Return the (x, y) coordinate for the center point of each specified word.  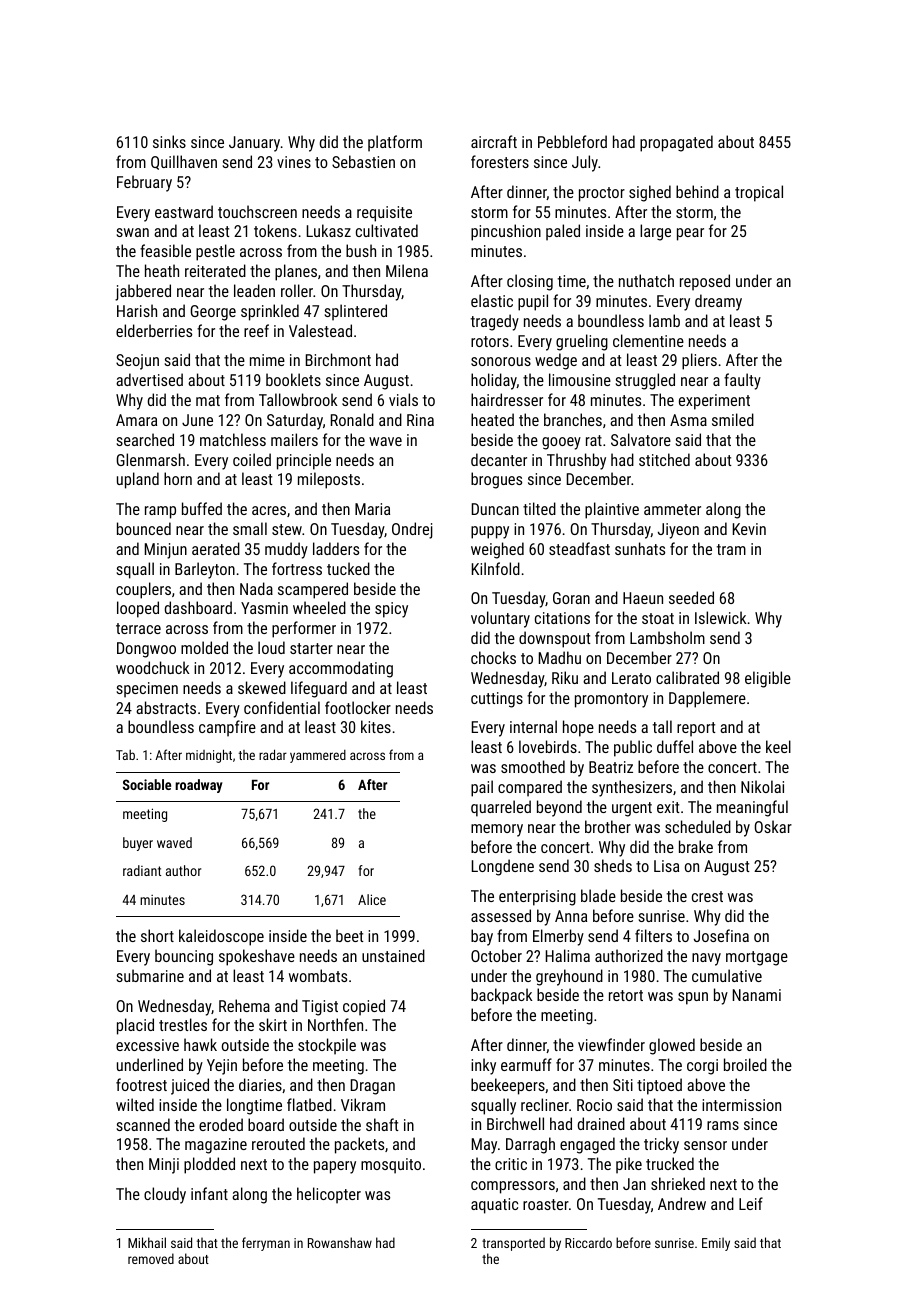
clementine (648, 340)
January (254, 144)
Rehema (244, 1005)
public (633, 748)
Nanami (757, 995)
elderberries (154, 330)
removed (151, 1258)
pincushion (506, 232)
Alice (372, 899)
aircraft (494, 141)
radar (273, 754)
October (496, 955)
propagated (676, 143)
